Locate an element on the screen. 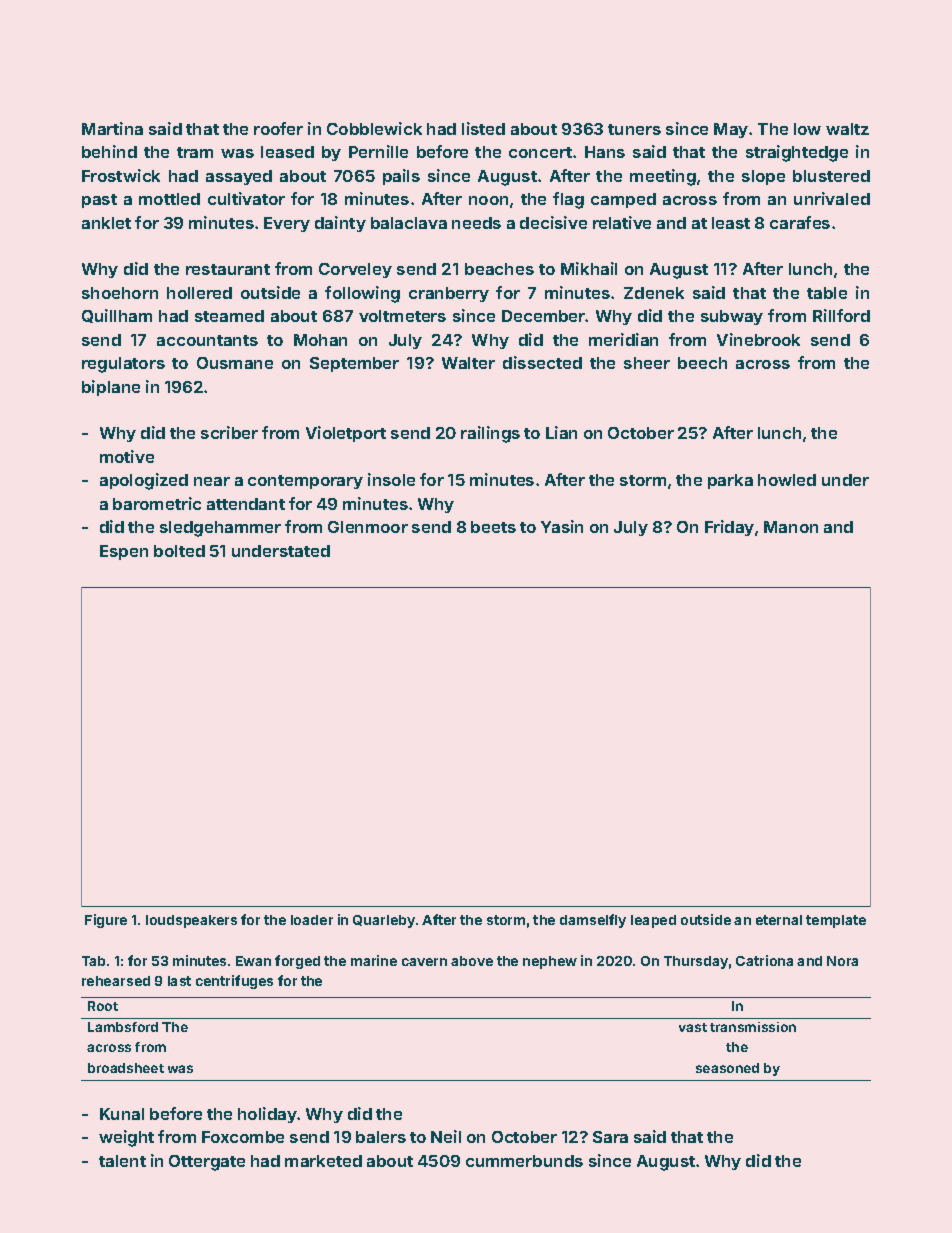 Image resolution: width=952 pixels, height=1233 pixels. cranberry is located at coordinates (449, 294).
